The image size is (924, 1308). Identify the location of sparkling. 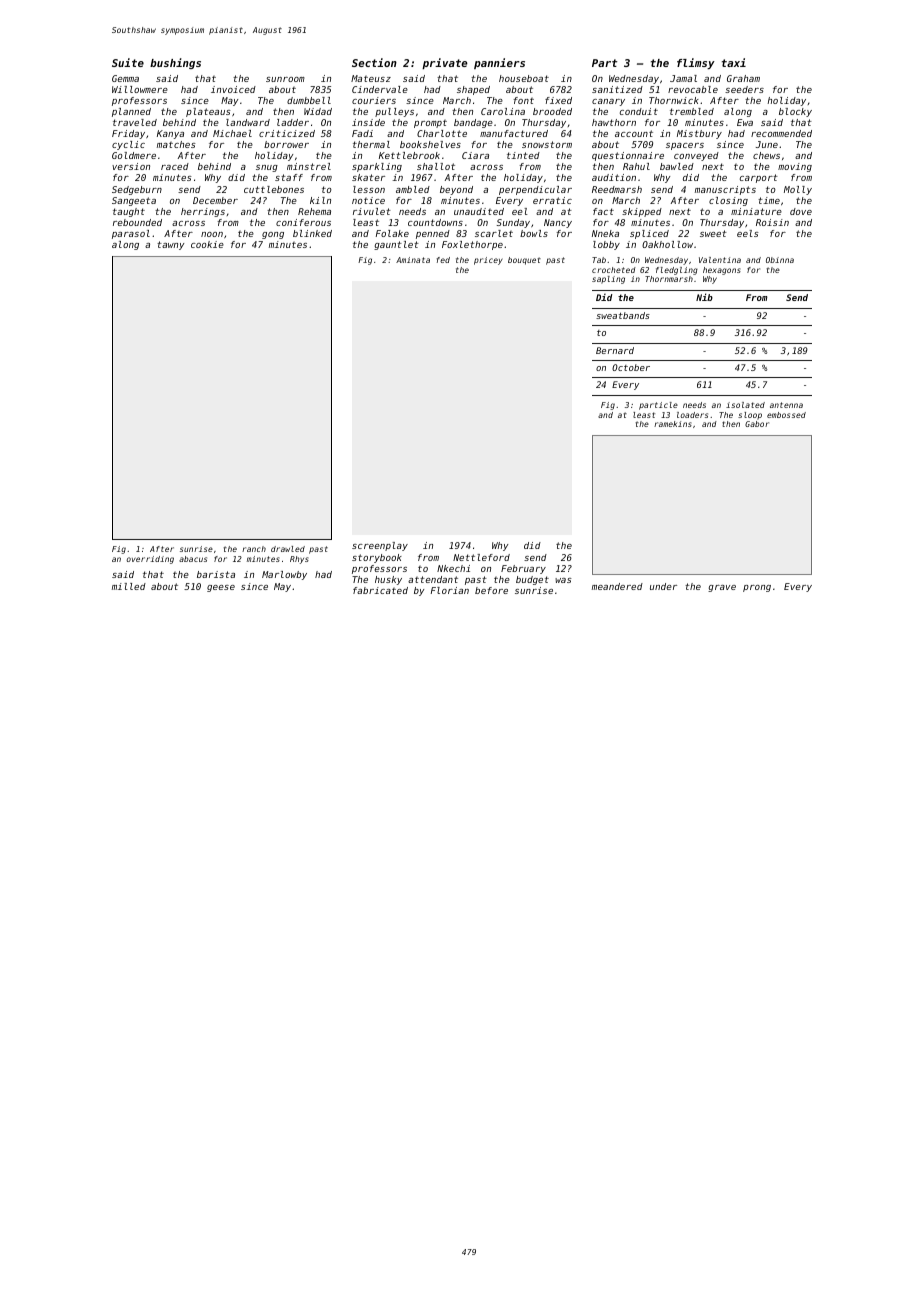
(377, 167).
